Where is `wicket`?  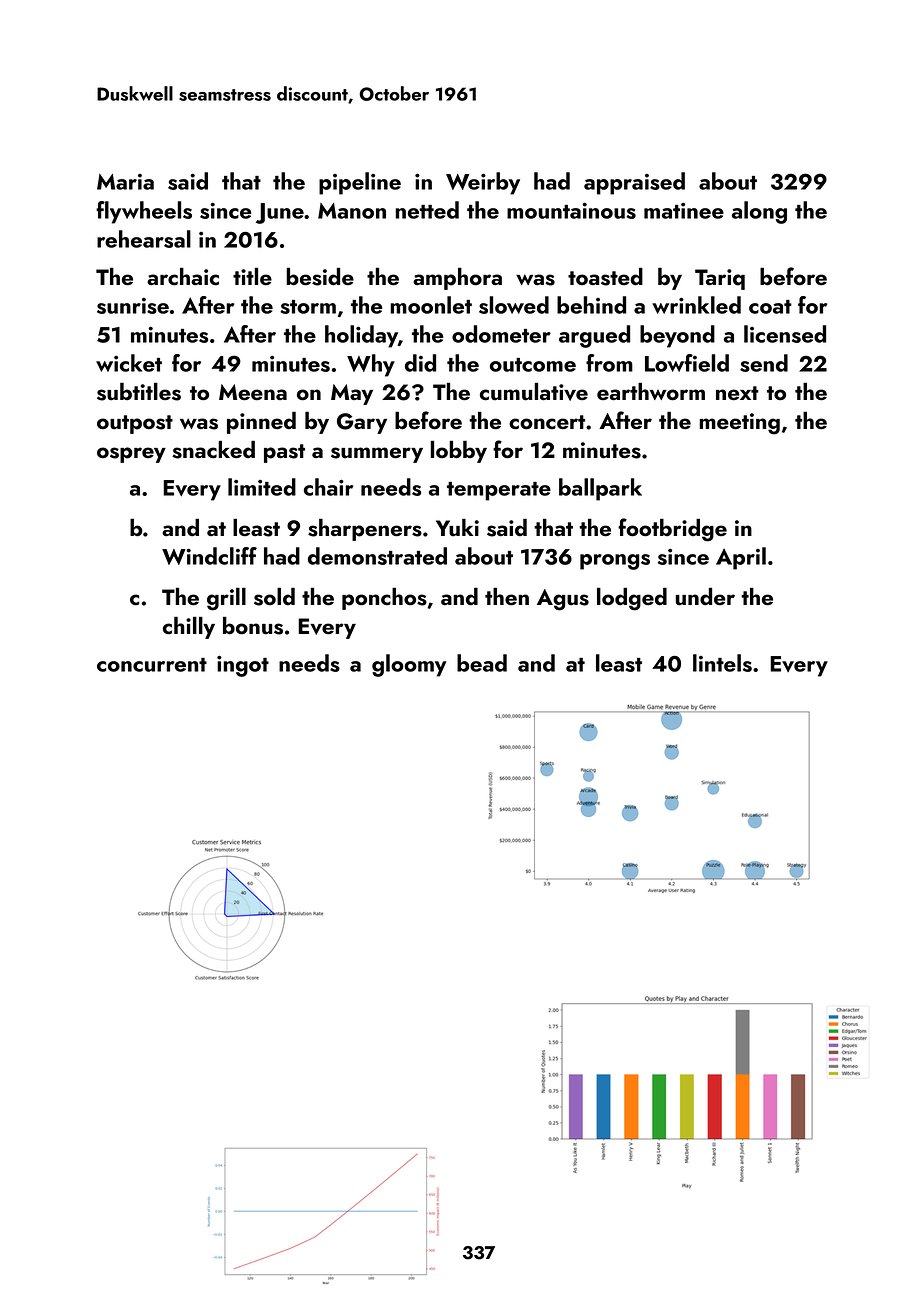 wicket is located at coordinates (129, 363).
